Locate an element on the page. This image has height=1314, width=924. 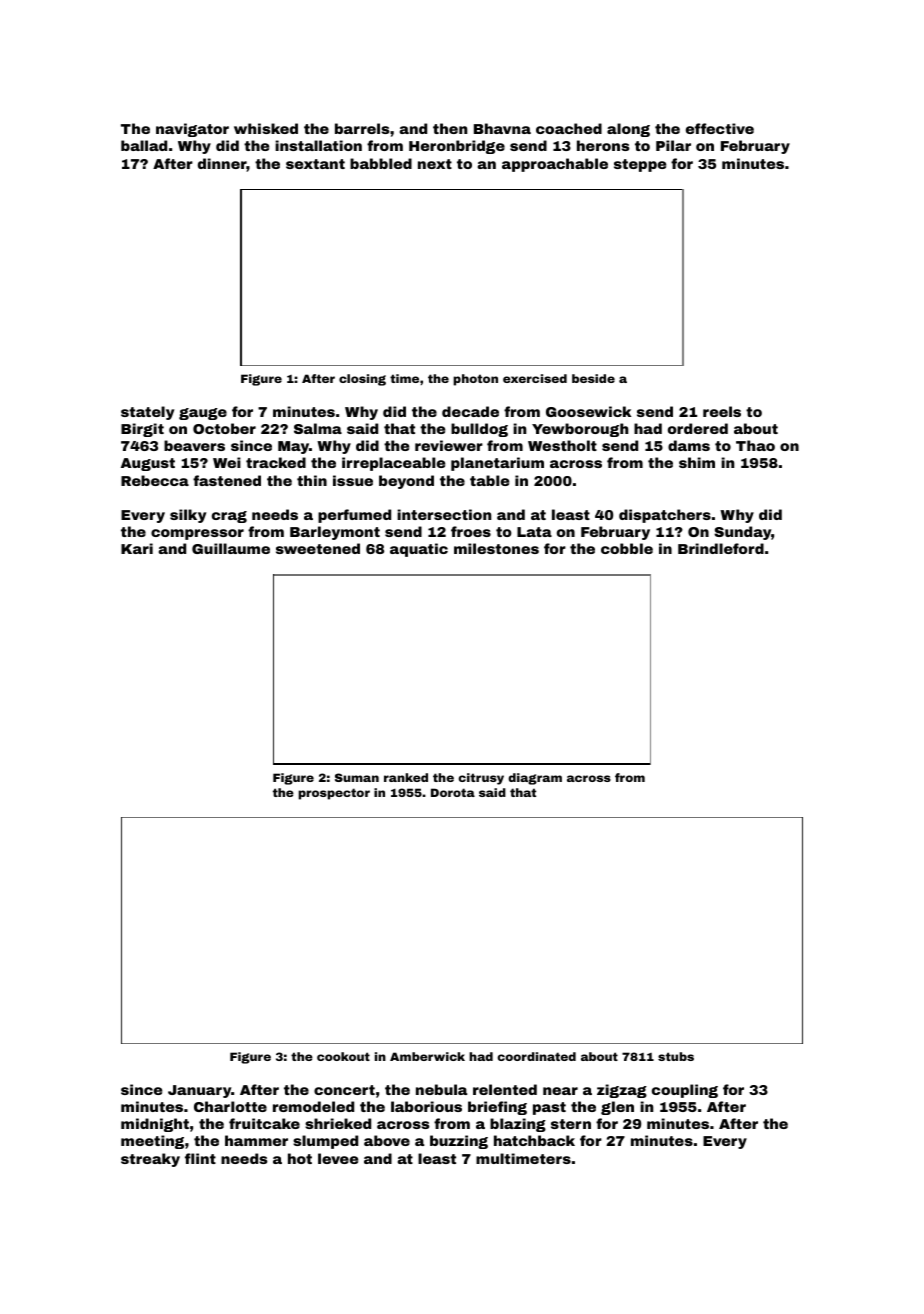
Charlotte is located at coordinates (230, 1106).
